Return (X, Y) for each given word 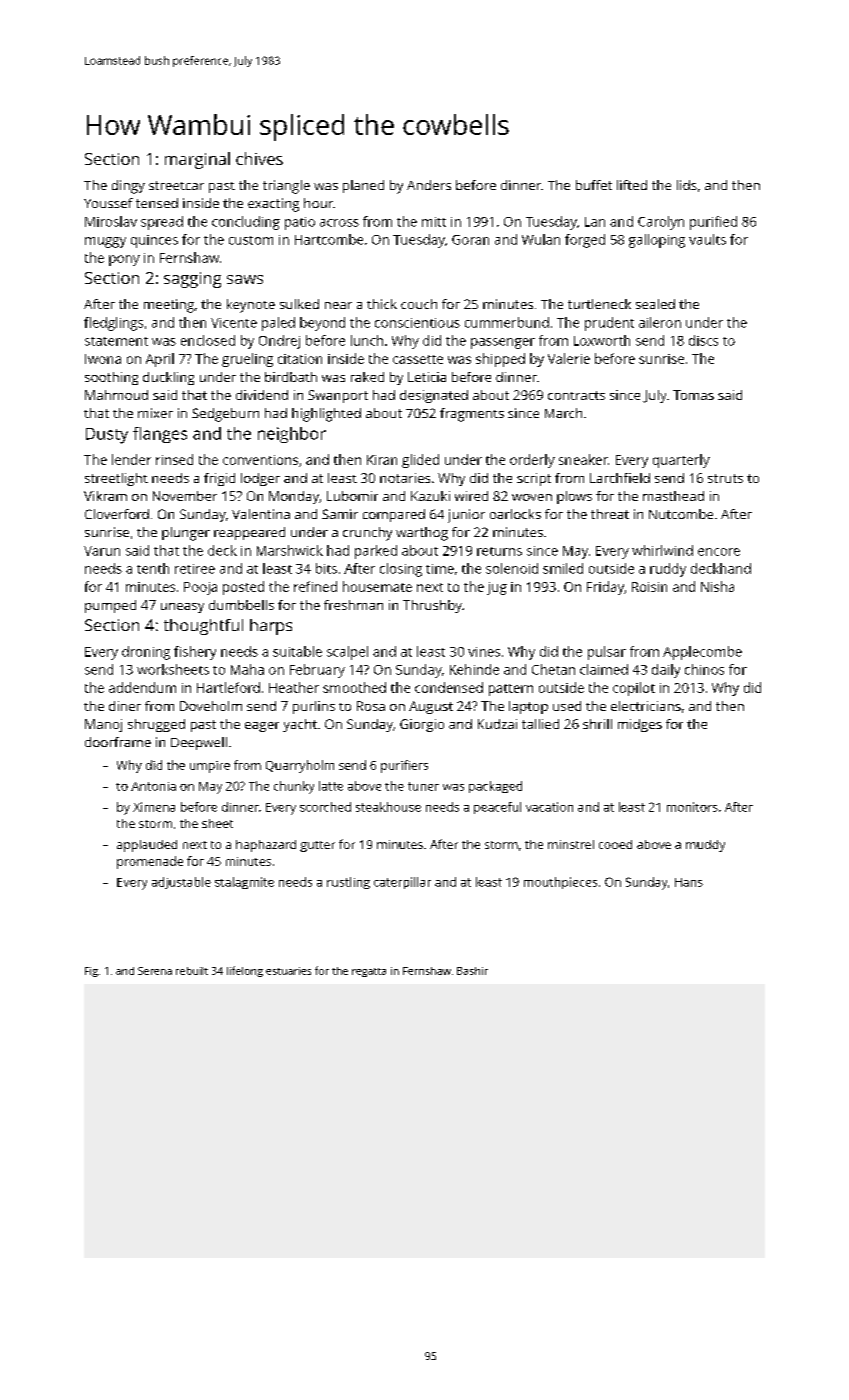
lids (687, 185)
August (431, 707)
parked (376, 552)
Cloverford (117, 514)
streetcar (176, 185)
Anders (429, 185)
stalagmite (244, 883)
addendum (142, 687)
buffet (594, 185)
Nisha (717, 586)
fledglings (113, 324)
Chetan (553, 669)
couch (419, 304)
